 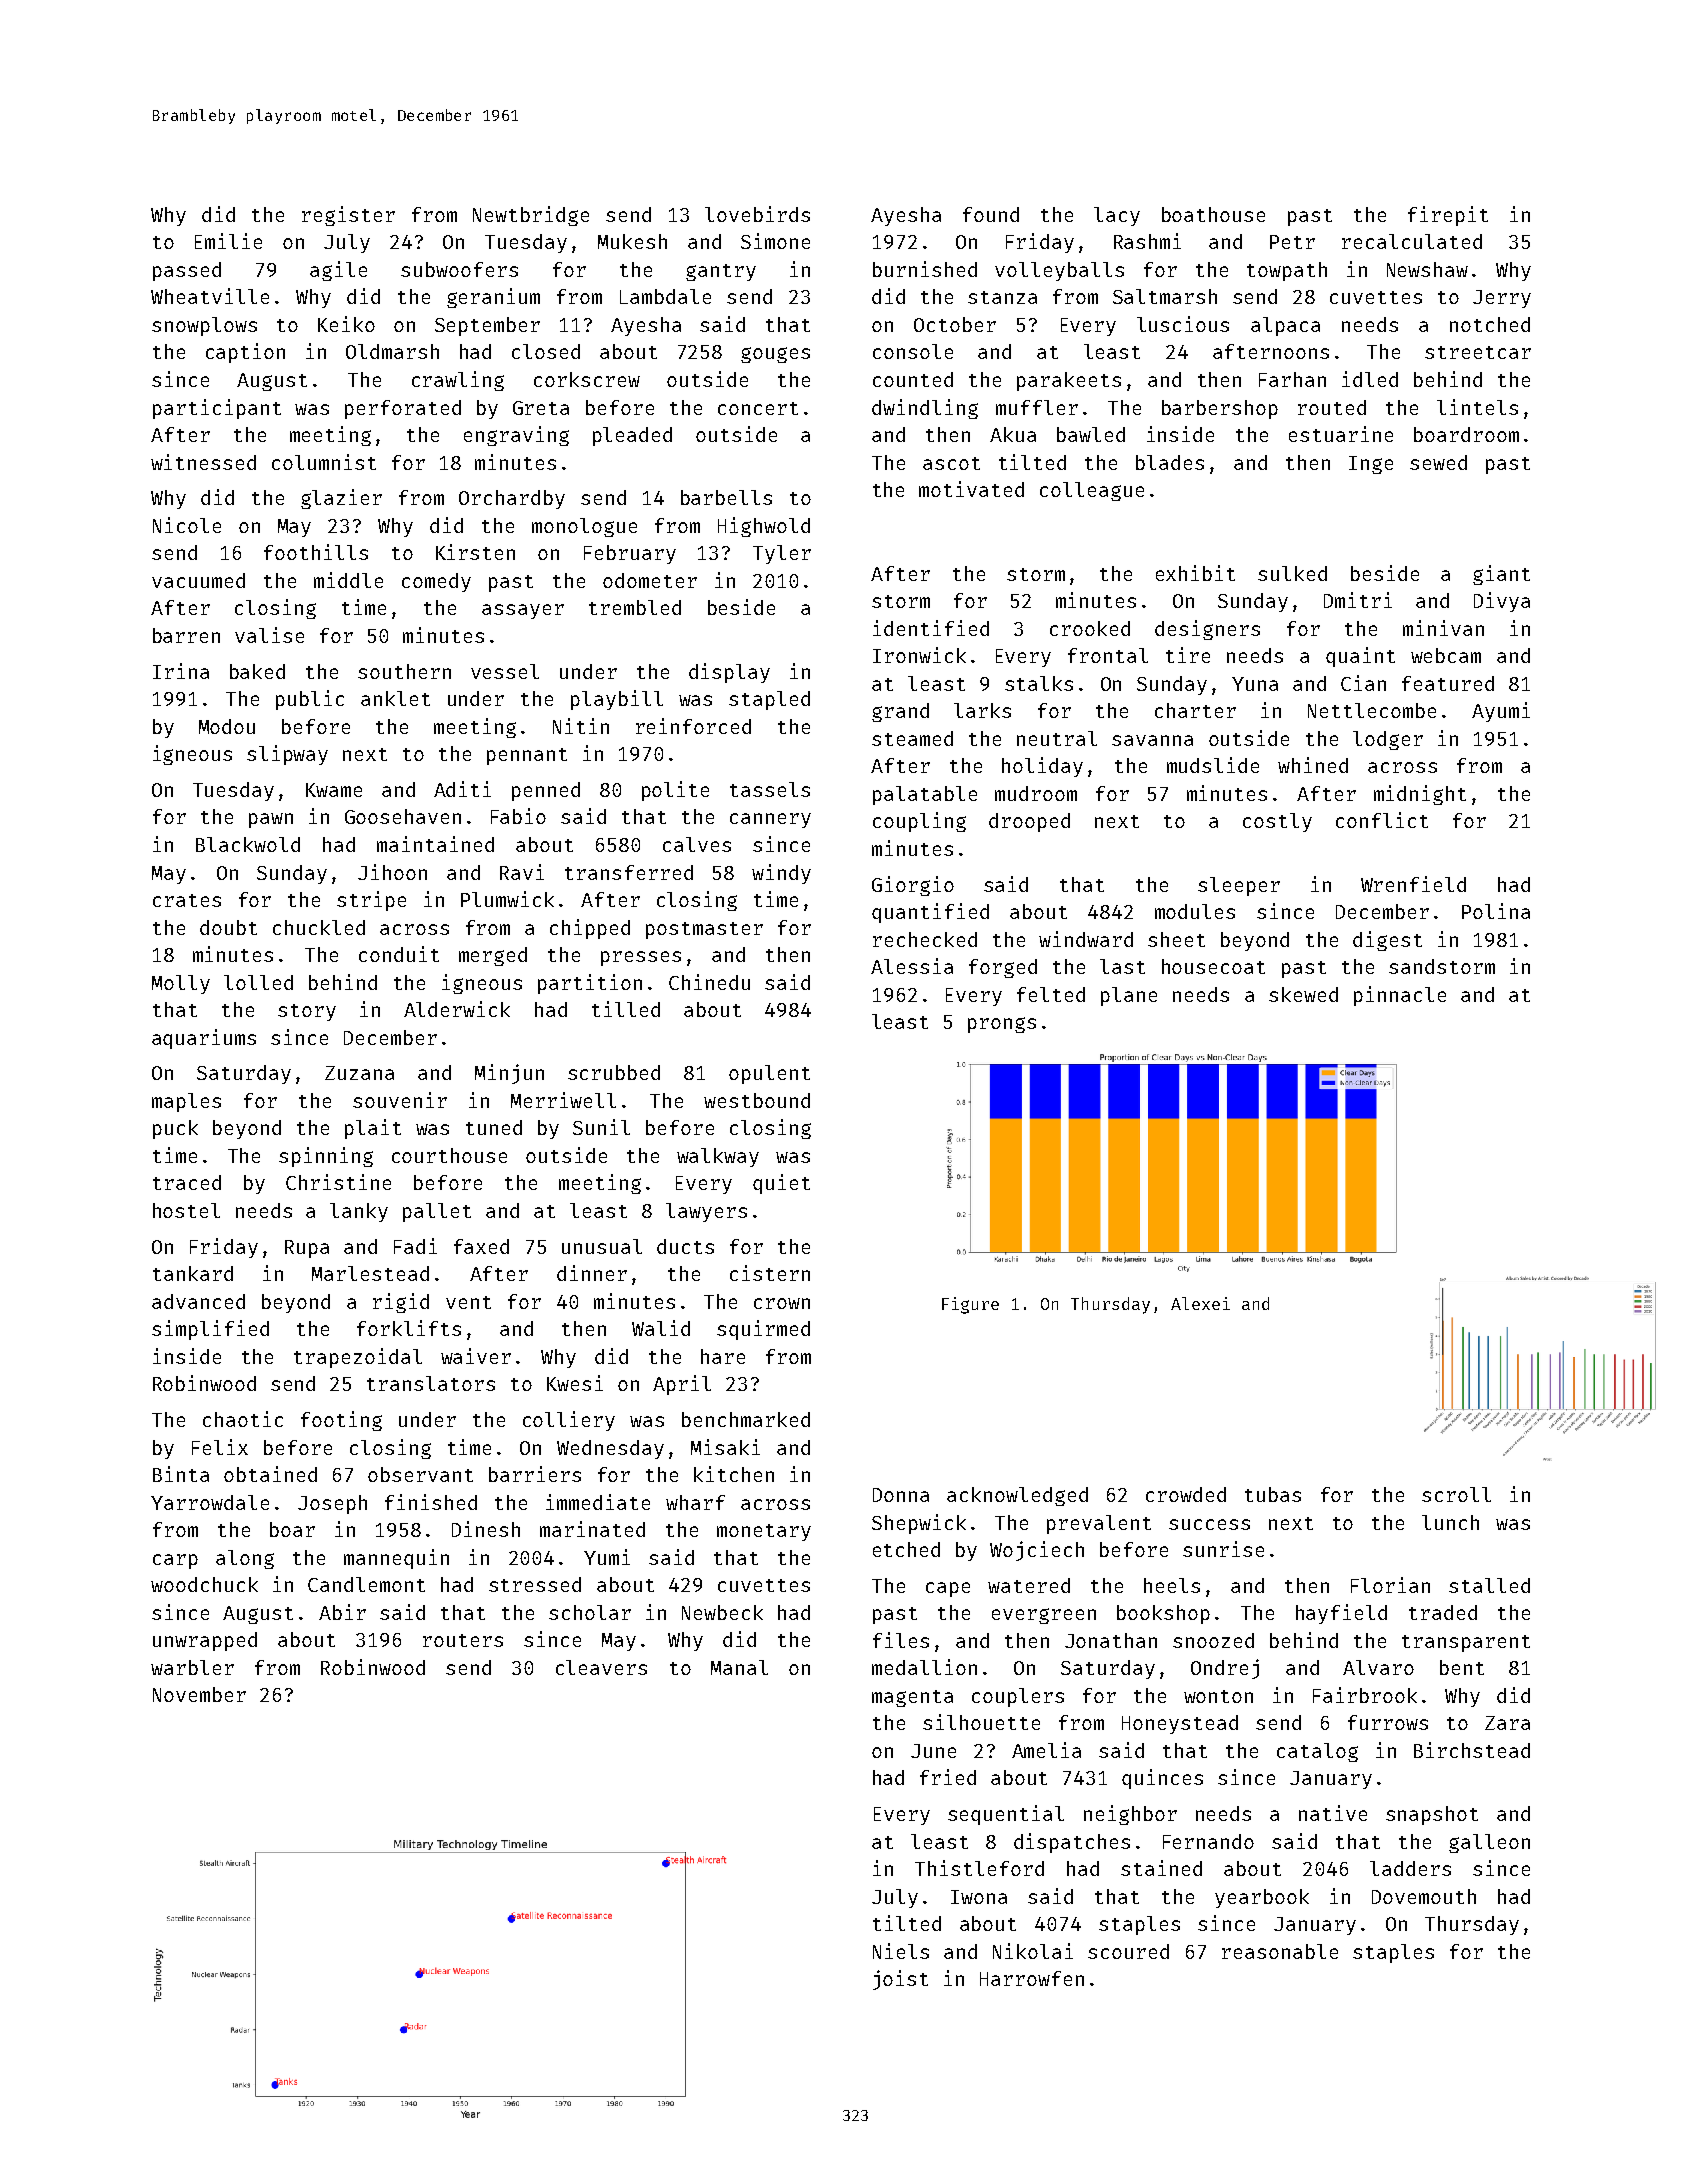 I want to click on blades, so click(x=1170, y=462).
